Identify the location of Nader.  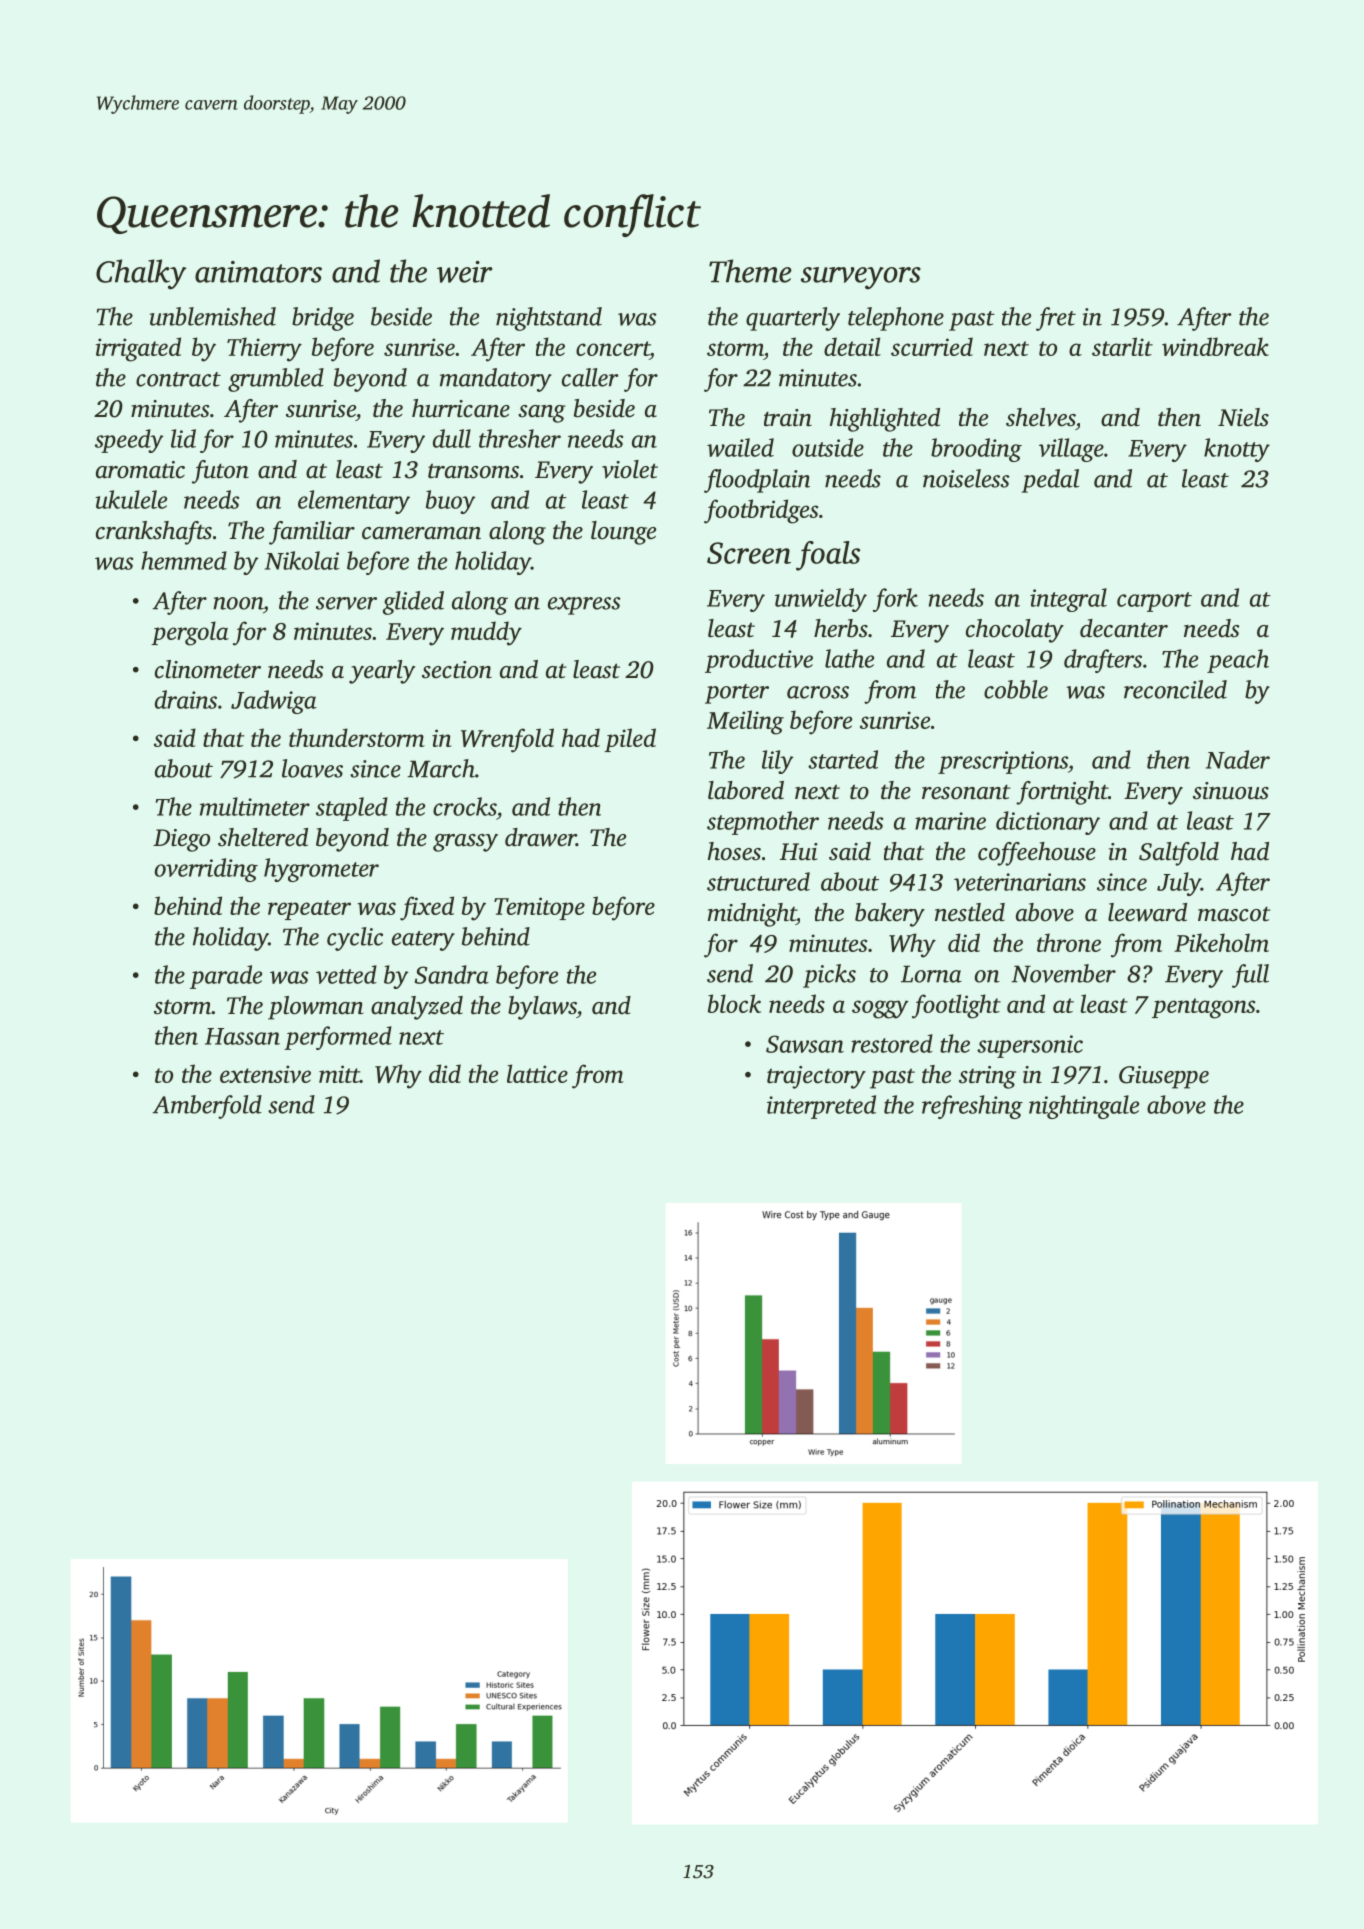
(1238, 759).
